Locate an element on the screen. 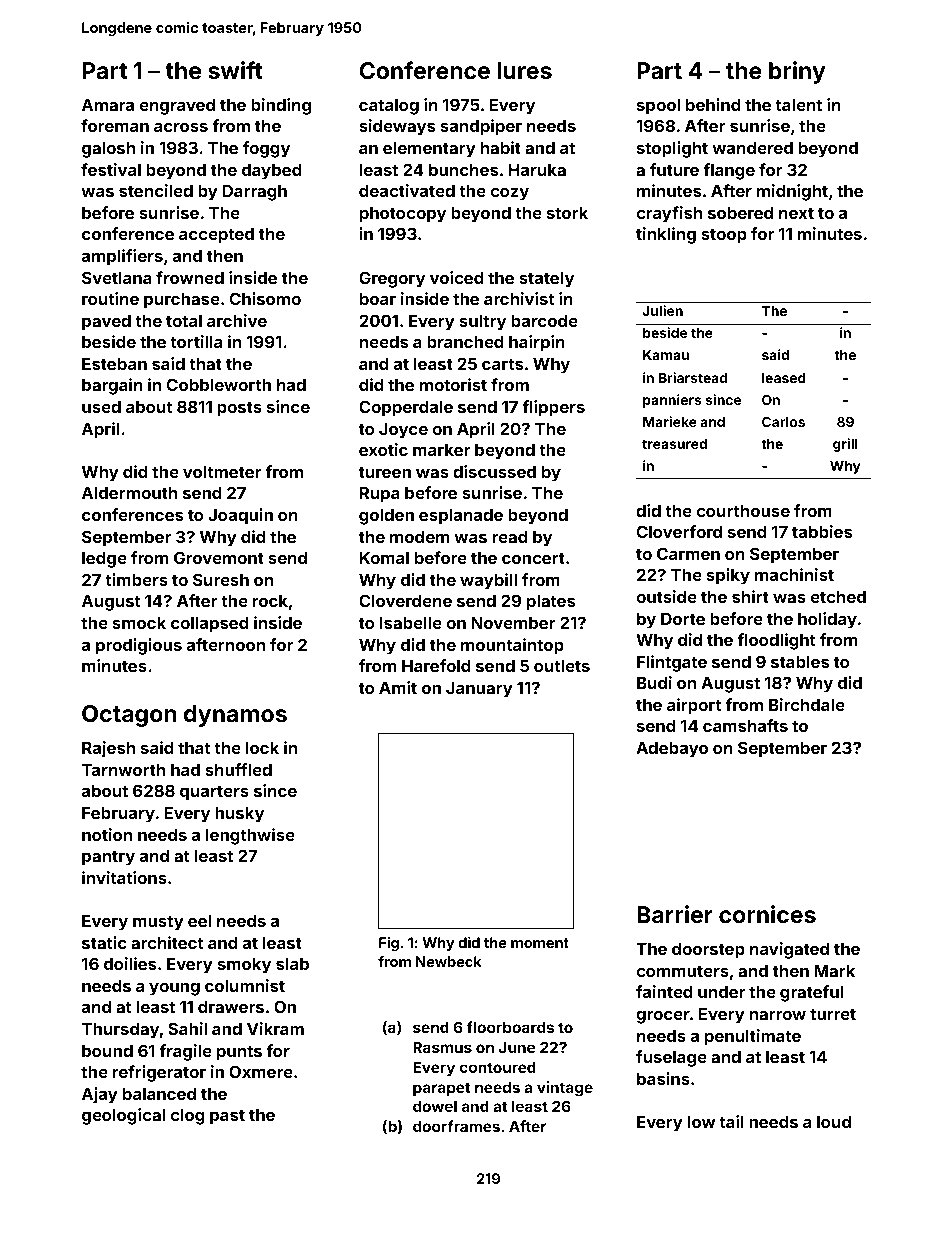 This screenshot has width=952, height=1233. dowel is located at coordinates (435, 1106).
